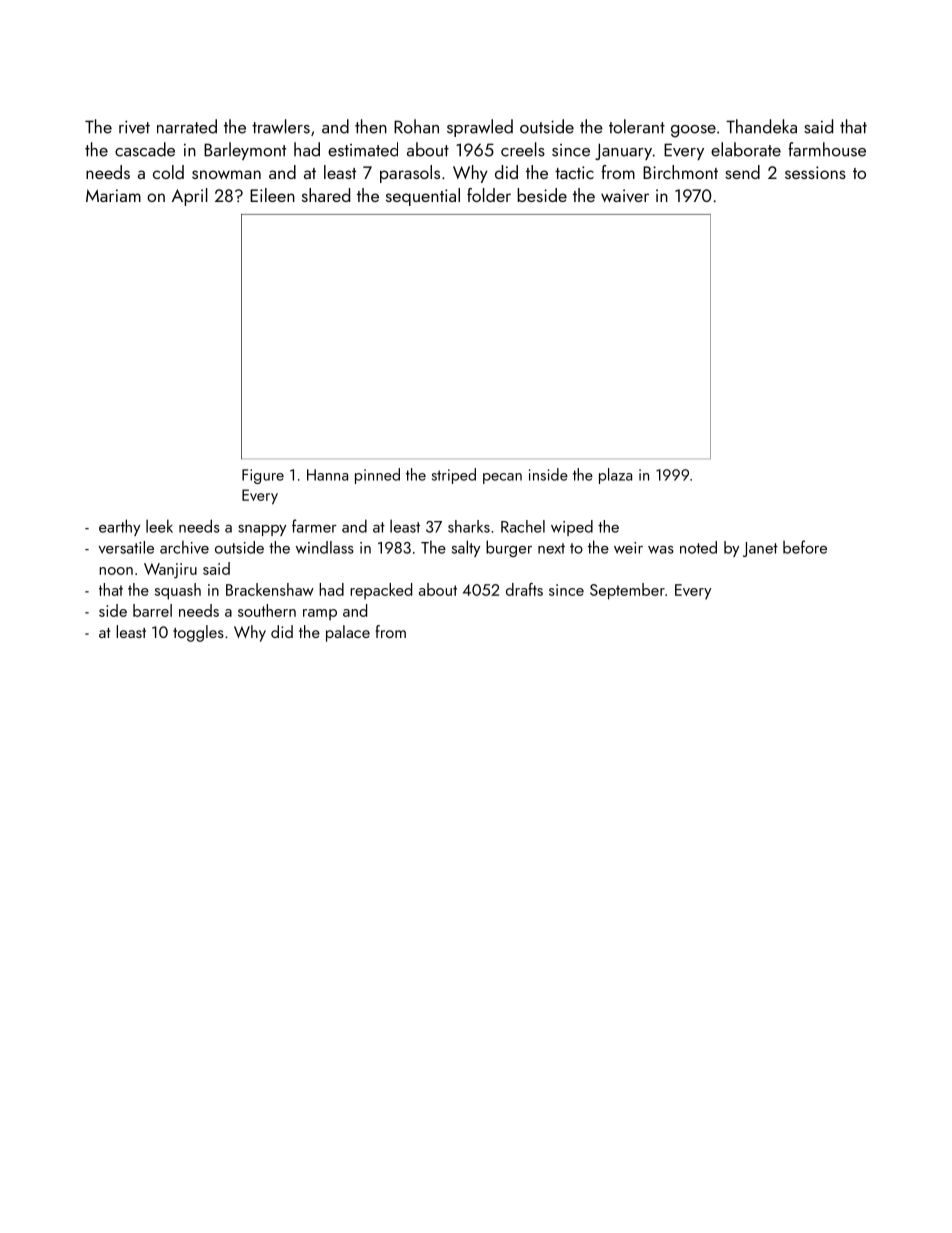  Describe the element at coordinates (410, 174) in the screenshot. I see `parasols` at that location.
